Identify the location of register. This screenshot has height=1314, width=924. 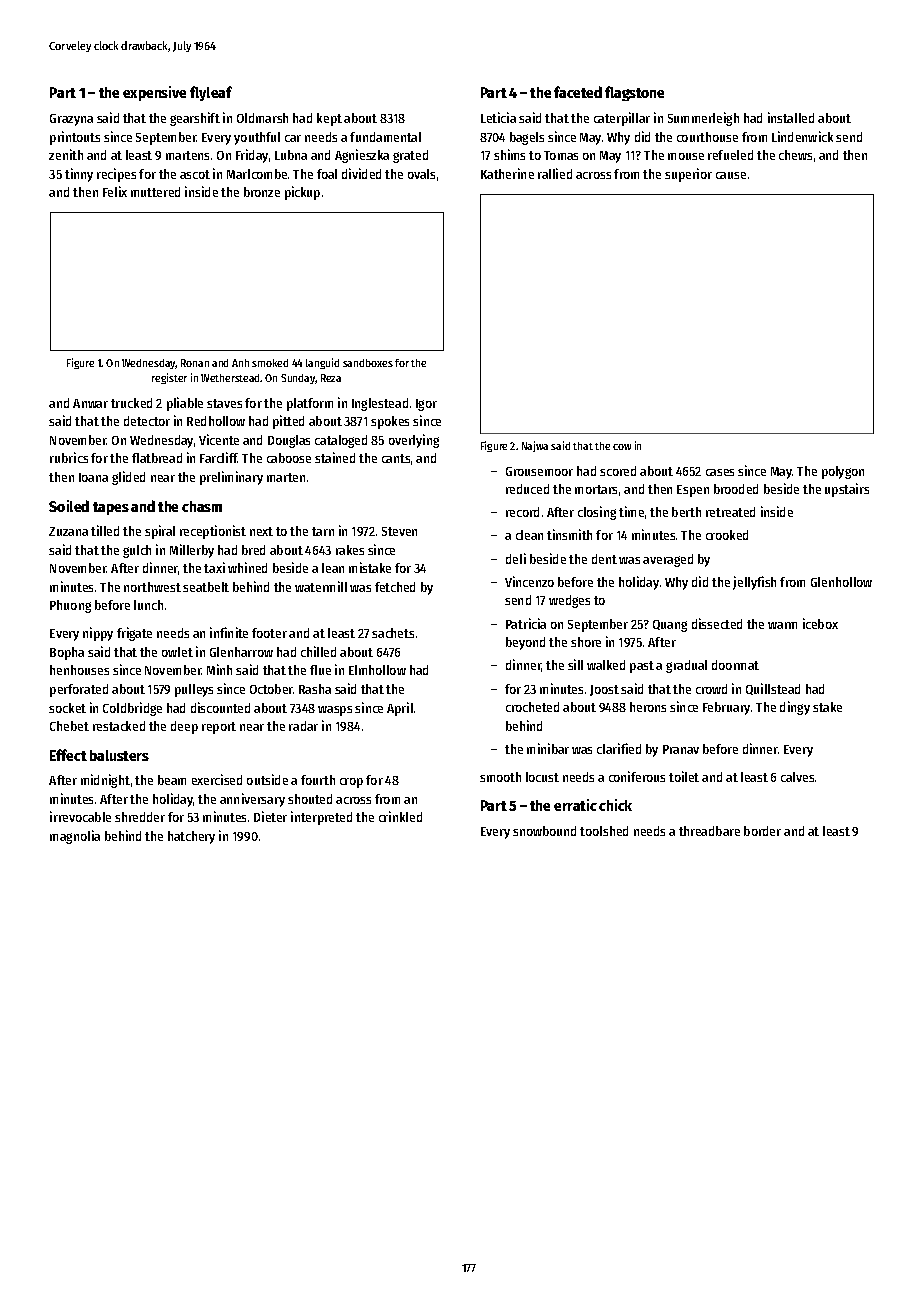
(169, 378).
